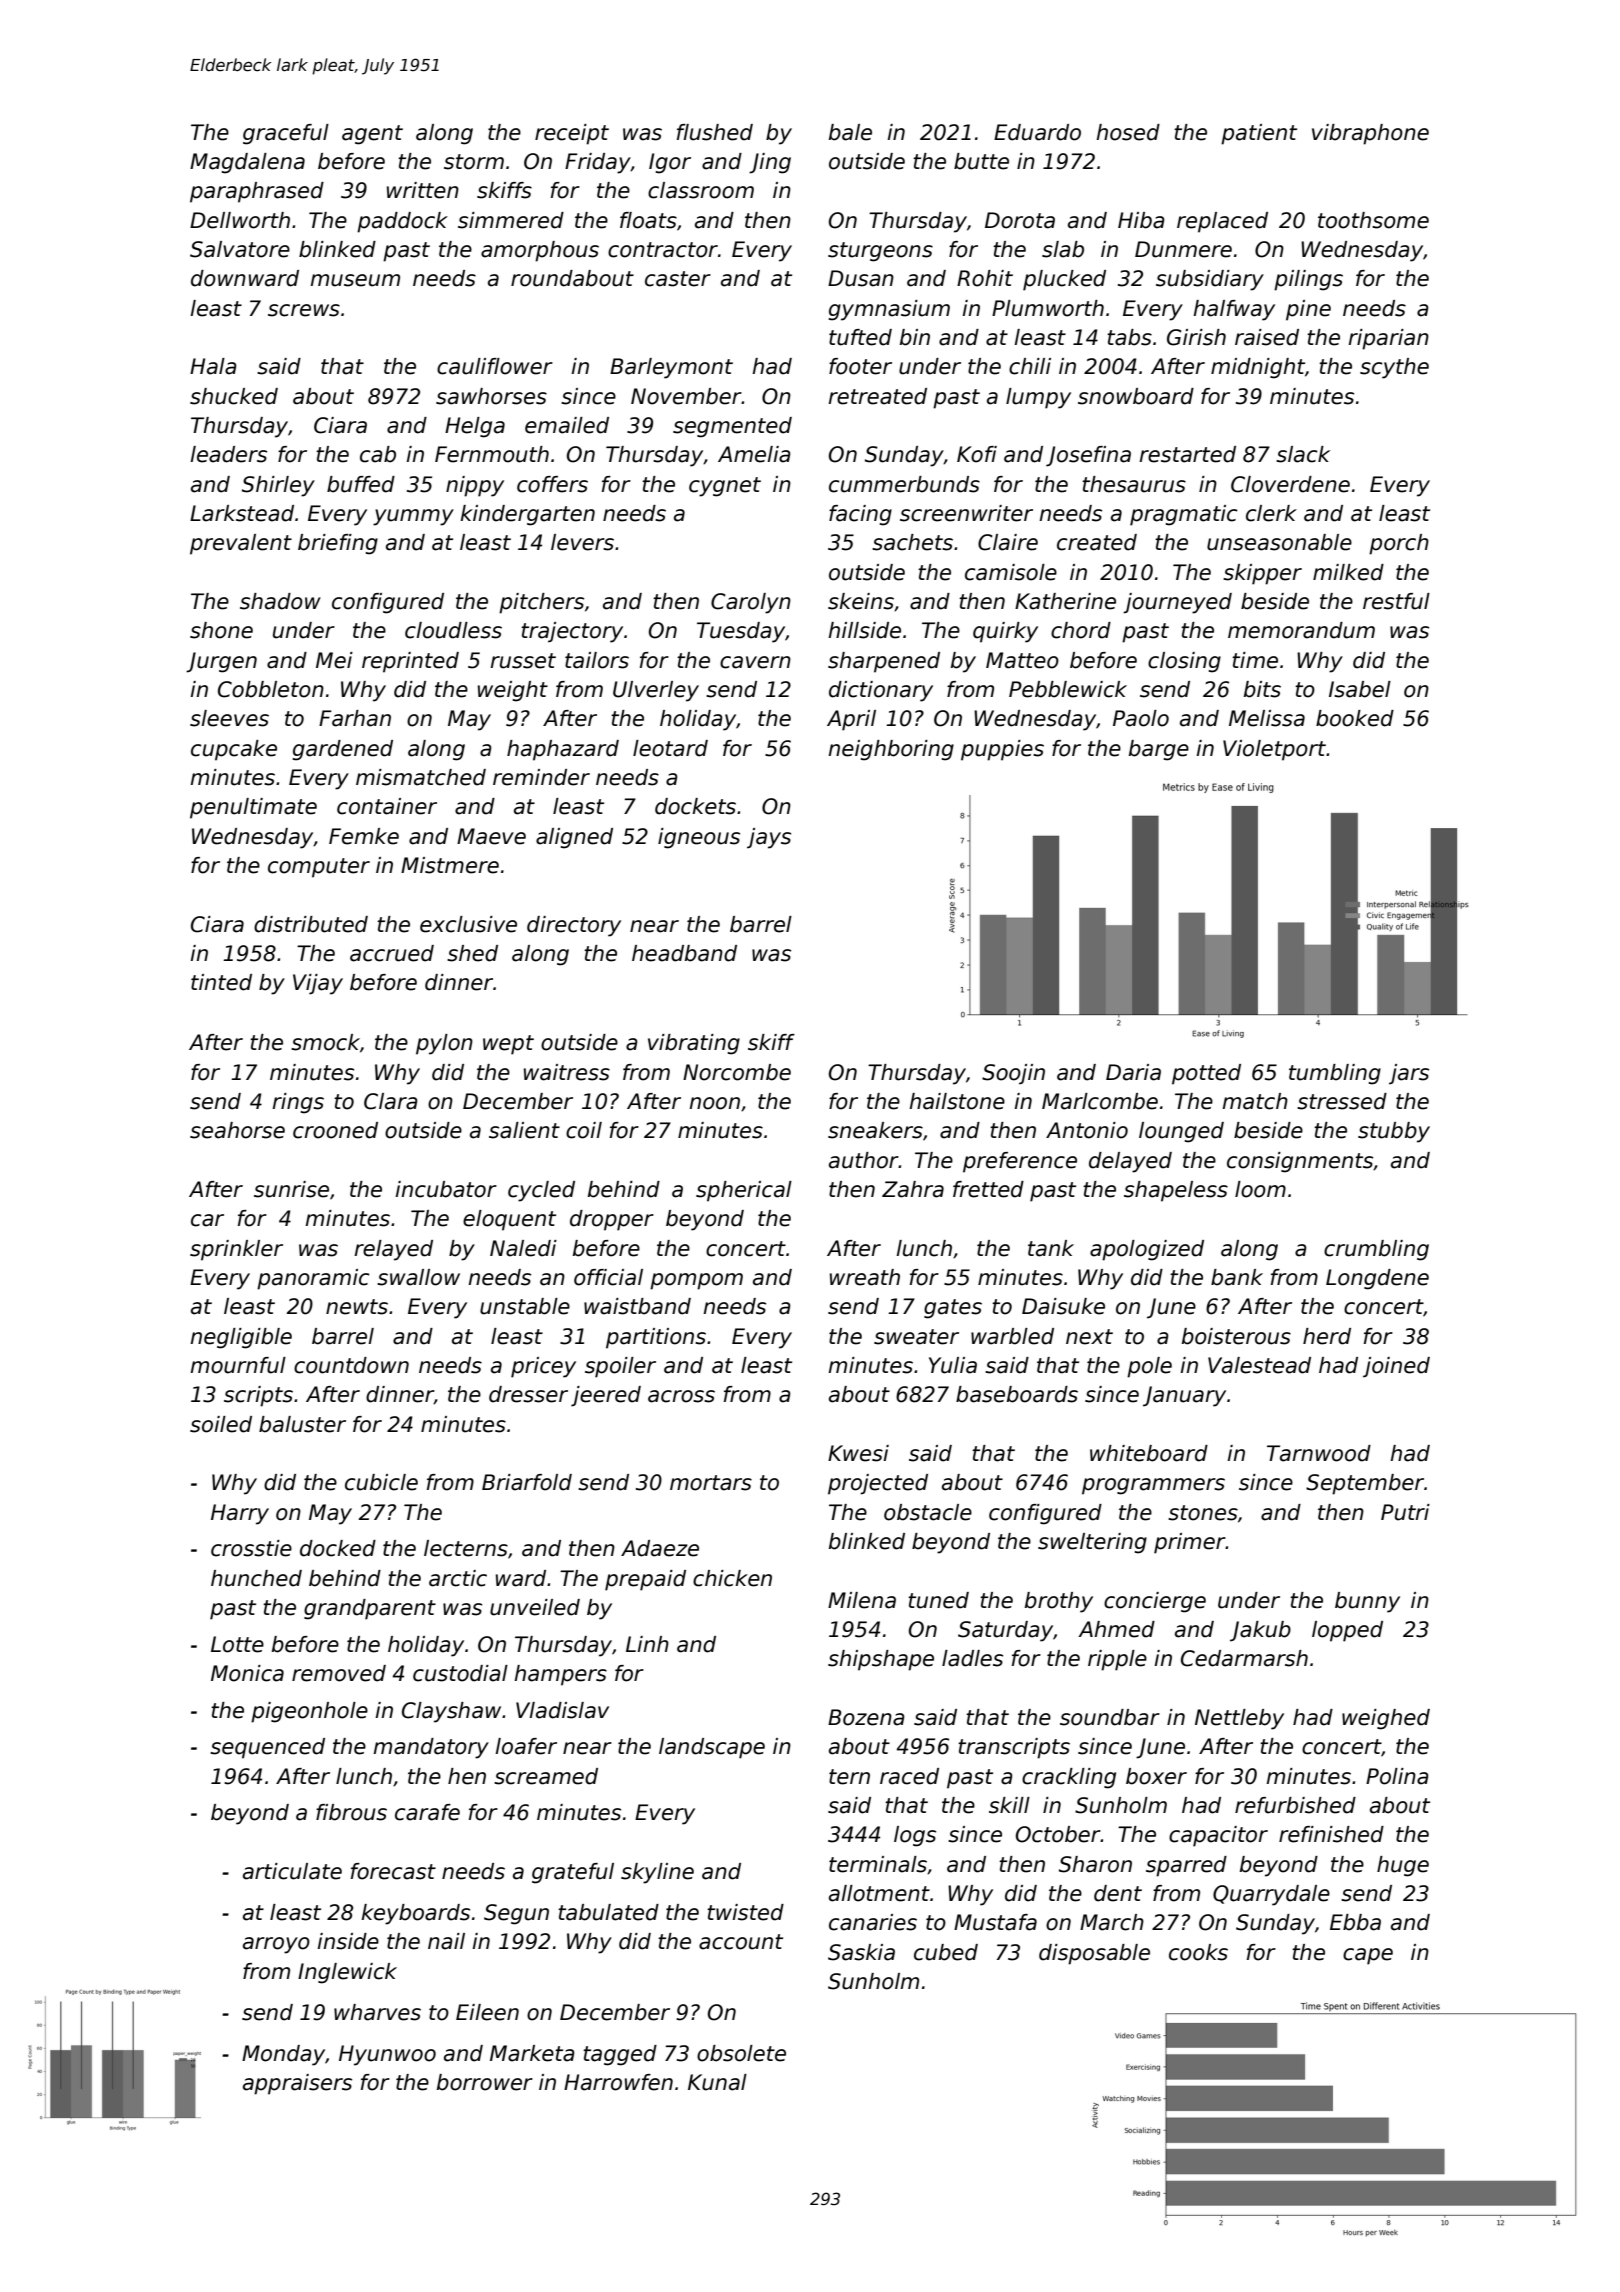  Describe the element at coordinates (418, 1277) in the screenshot. I see `swallow` at that location.
